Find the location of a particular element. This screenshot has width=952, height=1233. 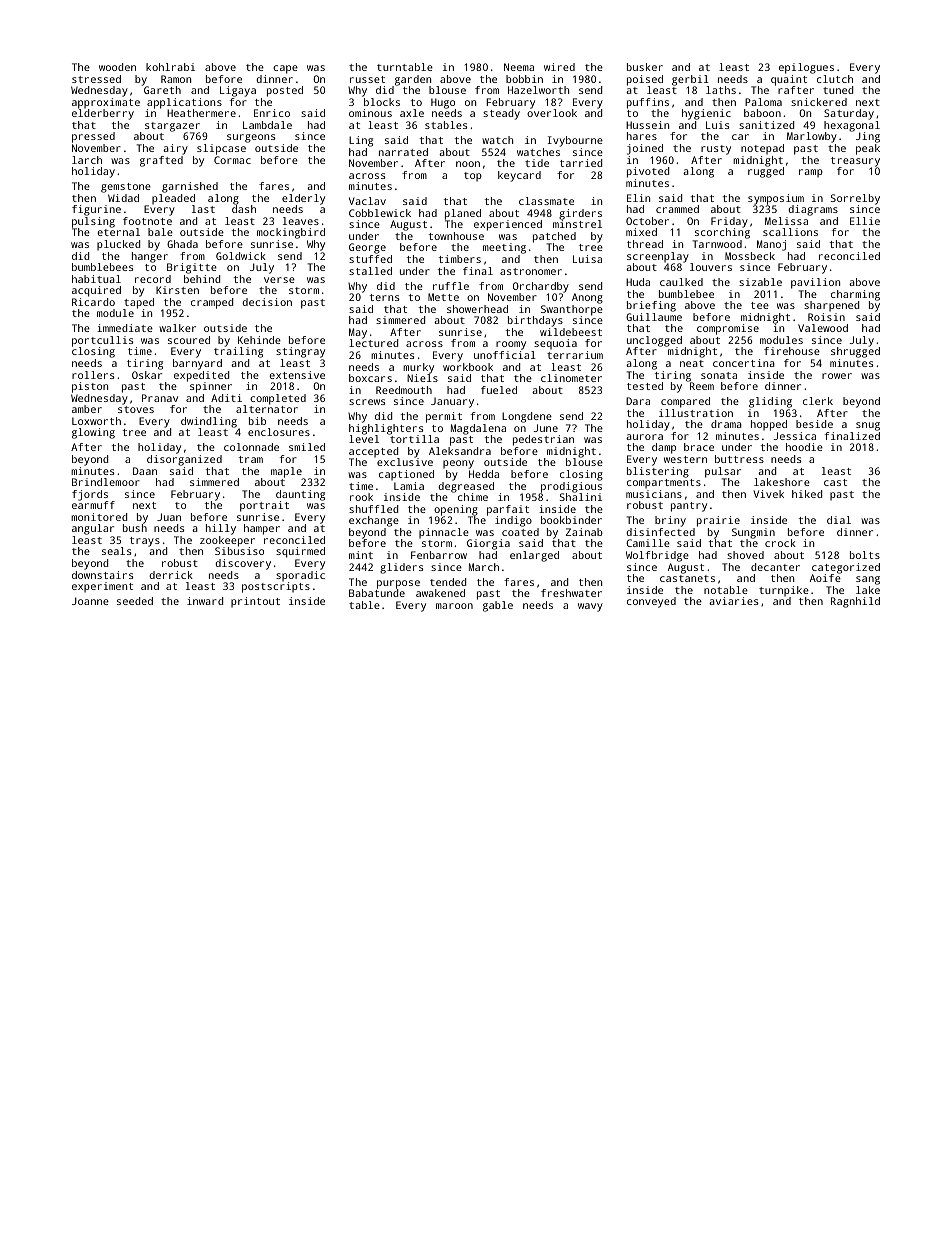

lectured is located at coordinates (373, 343).
